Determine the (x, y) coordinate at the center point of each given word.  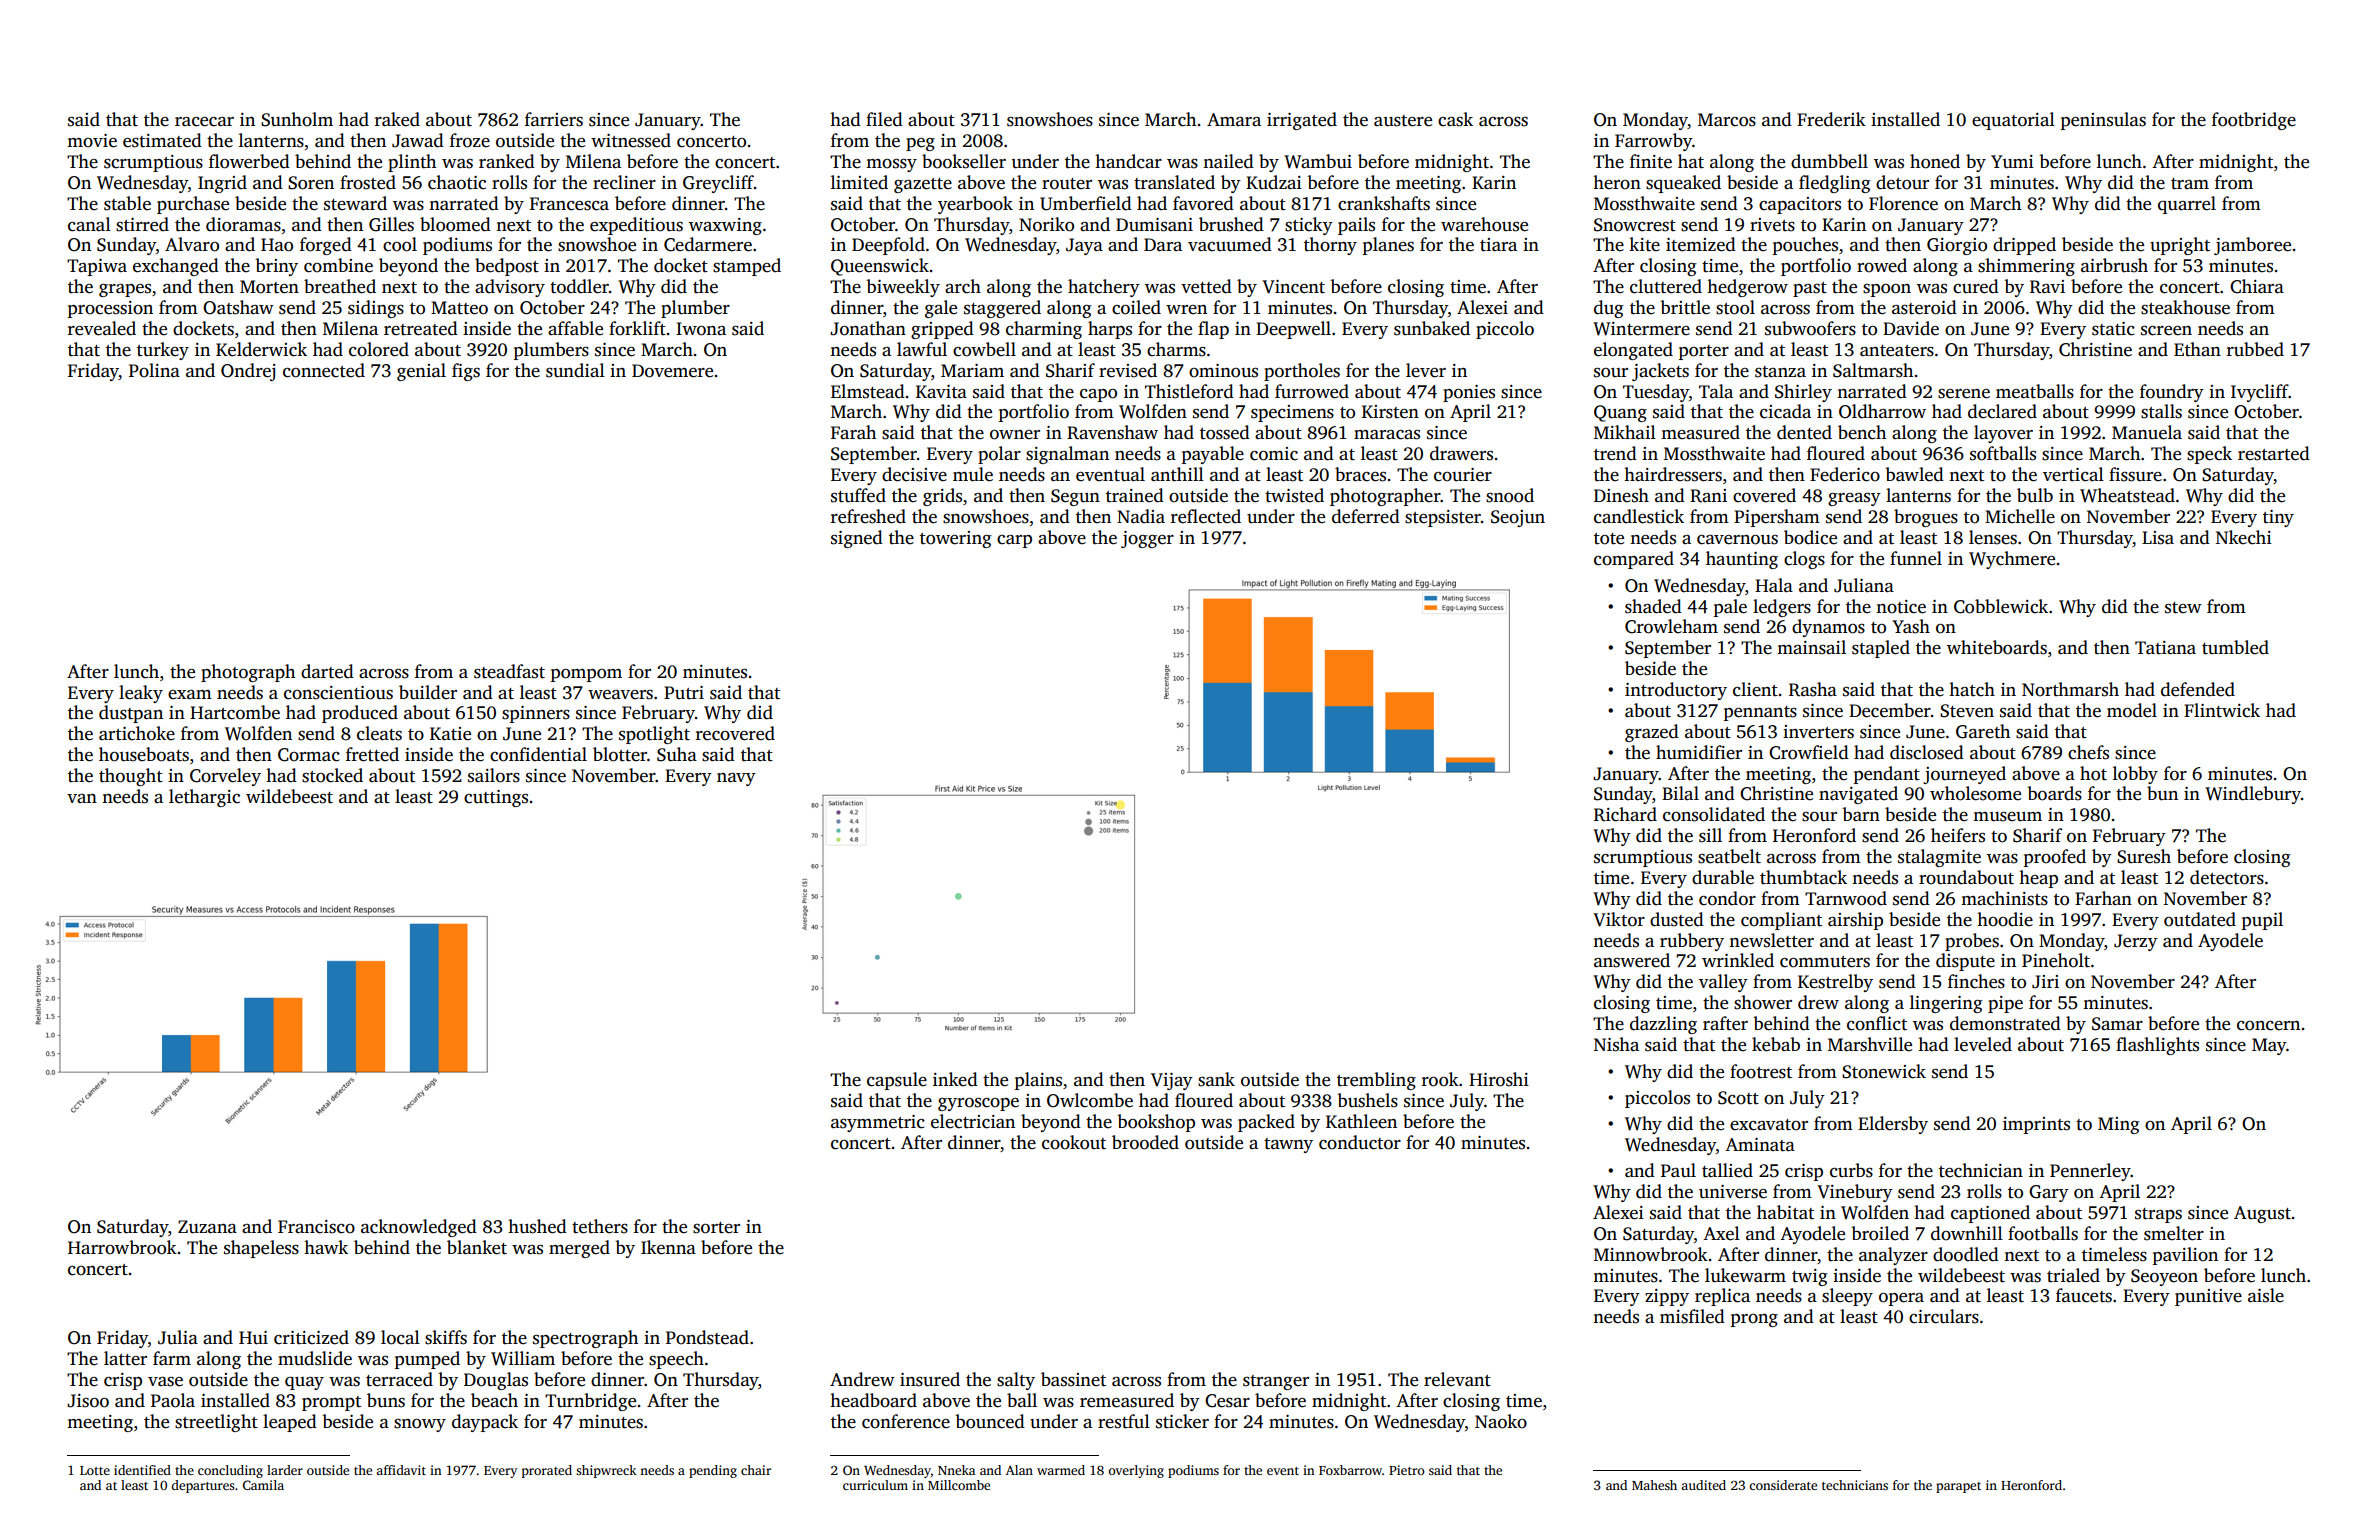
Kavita (941, 391)
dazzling (1663, 1025)
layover (2003, 434)
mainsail (1811, 647)
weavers (620, 695)
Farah (853, 432)
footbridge (2254, 121)
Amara (1234, 119)
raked (397, 119)
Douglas (496, 1381)
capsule (897, 1081)
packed (1266, 1123)
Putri (684, 693)
